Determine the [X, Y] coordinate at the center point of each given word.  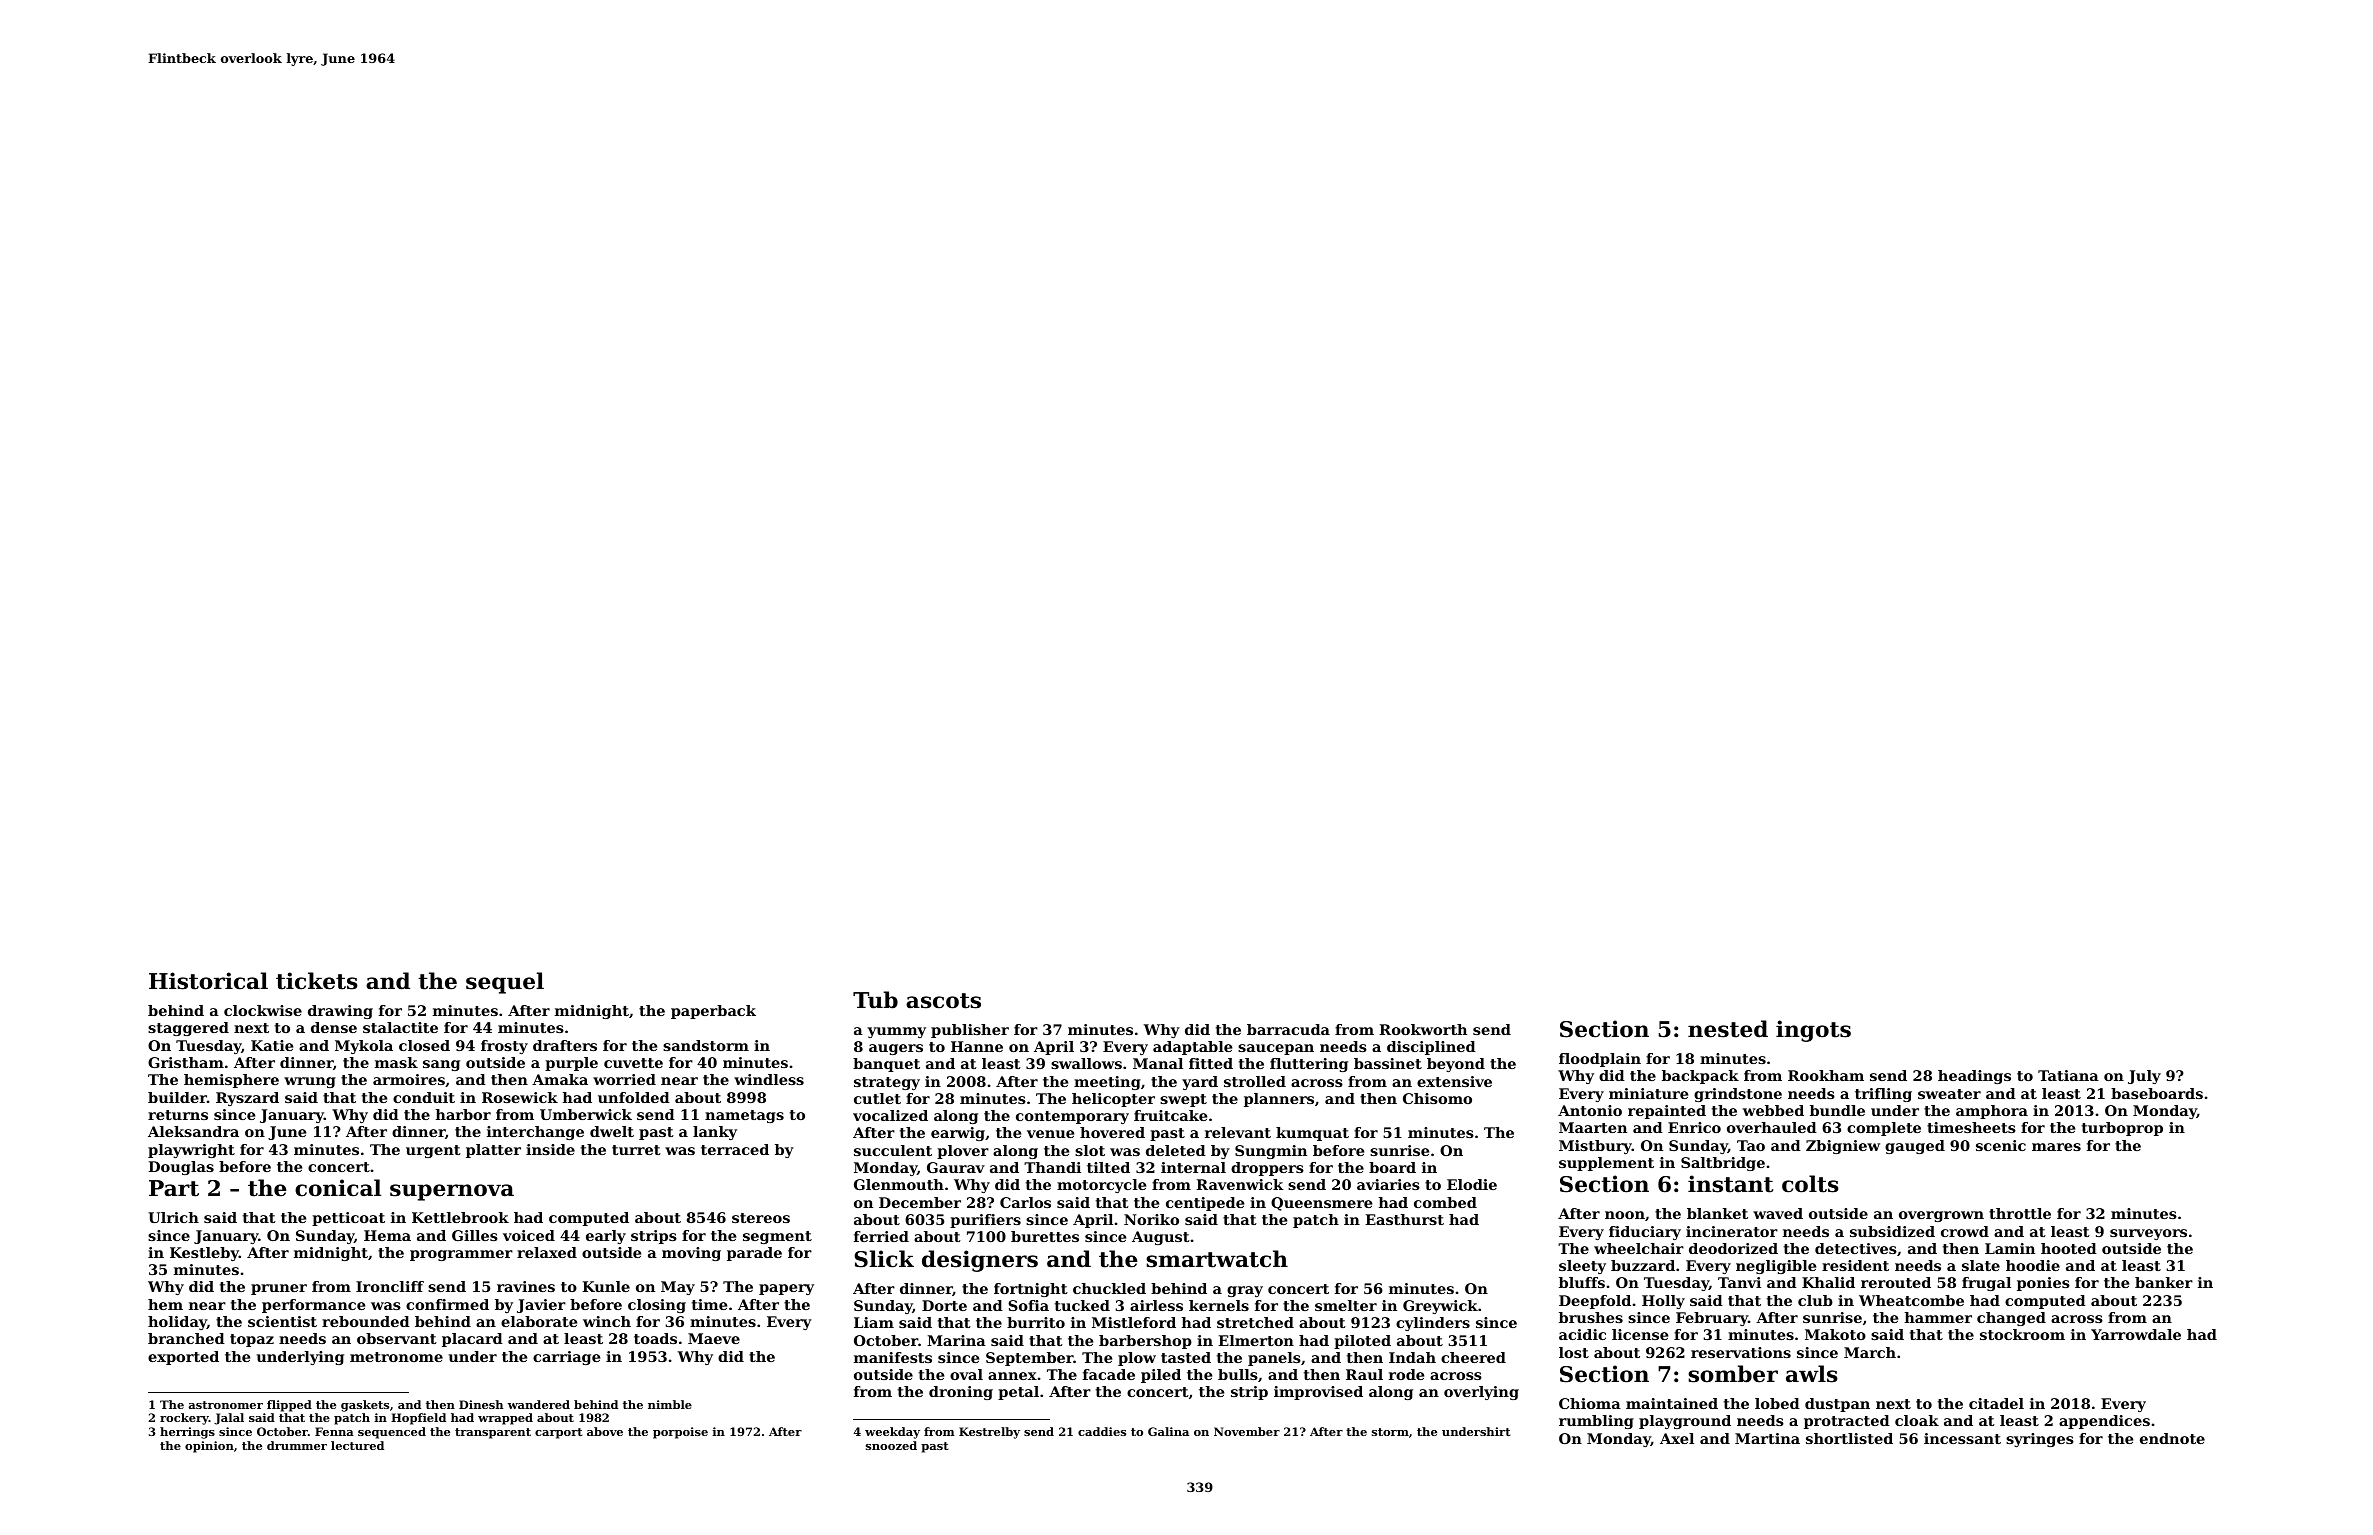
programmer [461, 1255]
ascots [943, 1001]
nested [1728, 1029]
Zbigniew [1843, 1147]
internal [1193, 1167]
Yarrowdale [2136, 1334]
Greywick [1440, 1307]
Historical [208, 981]
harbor [463, 1114]
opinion [209, 1447]
